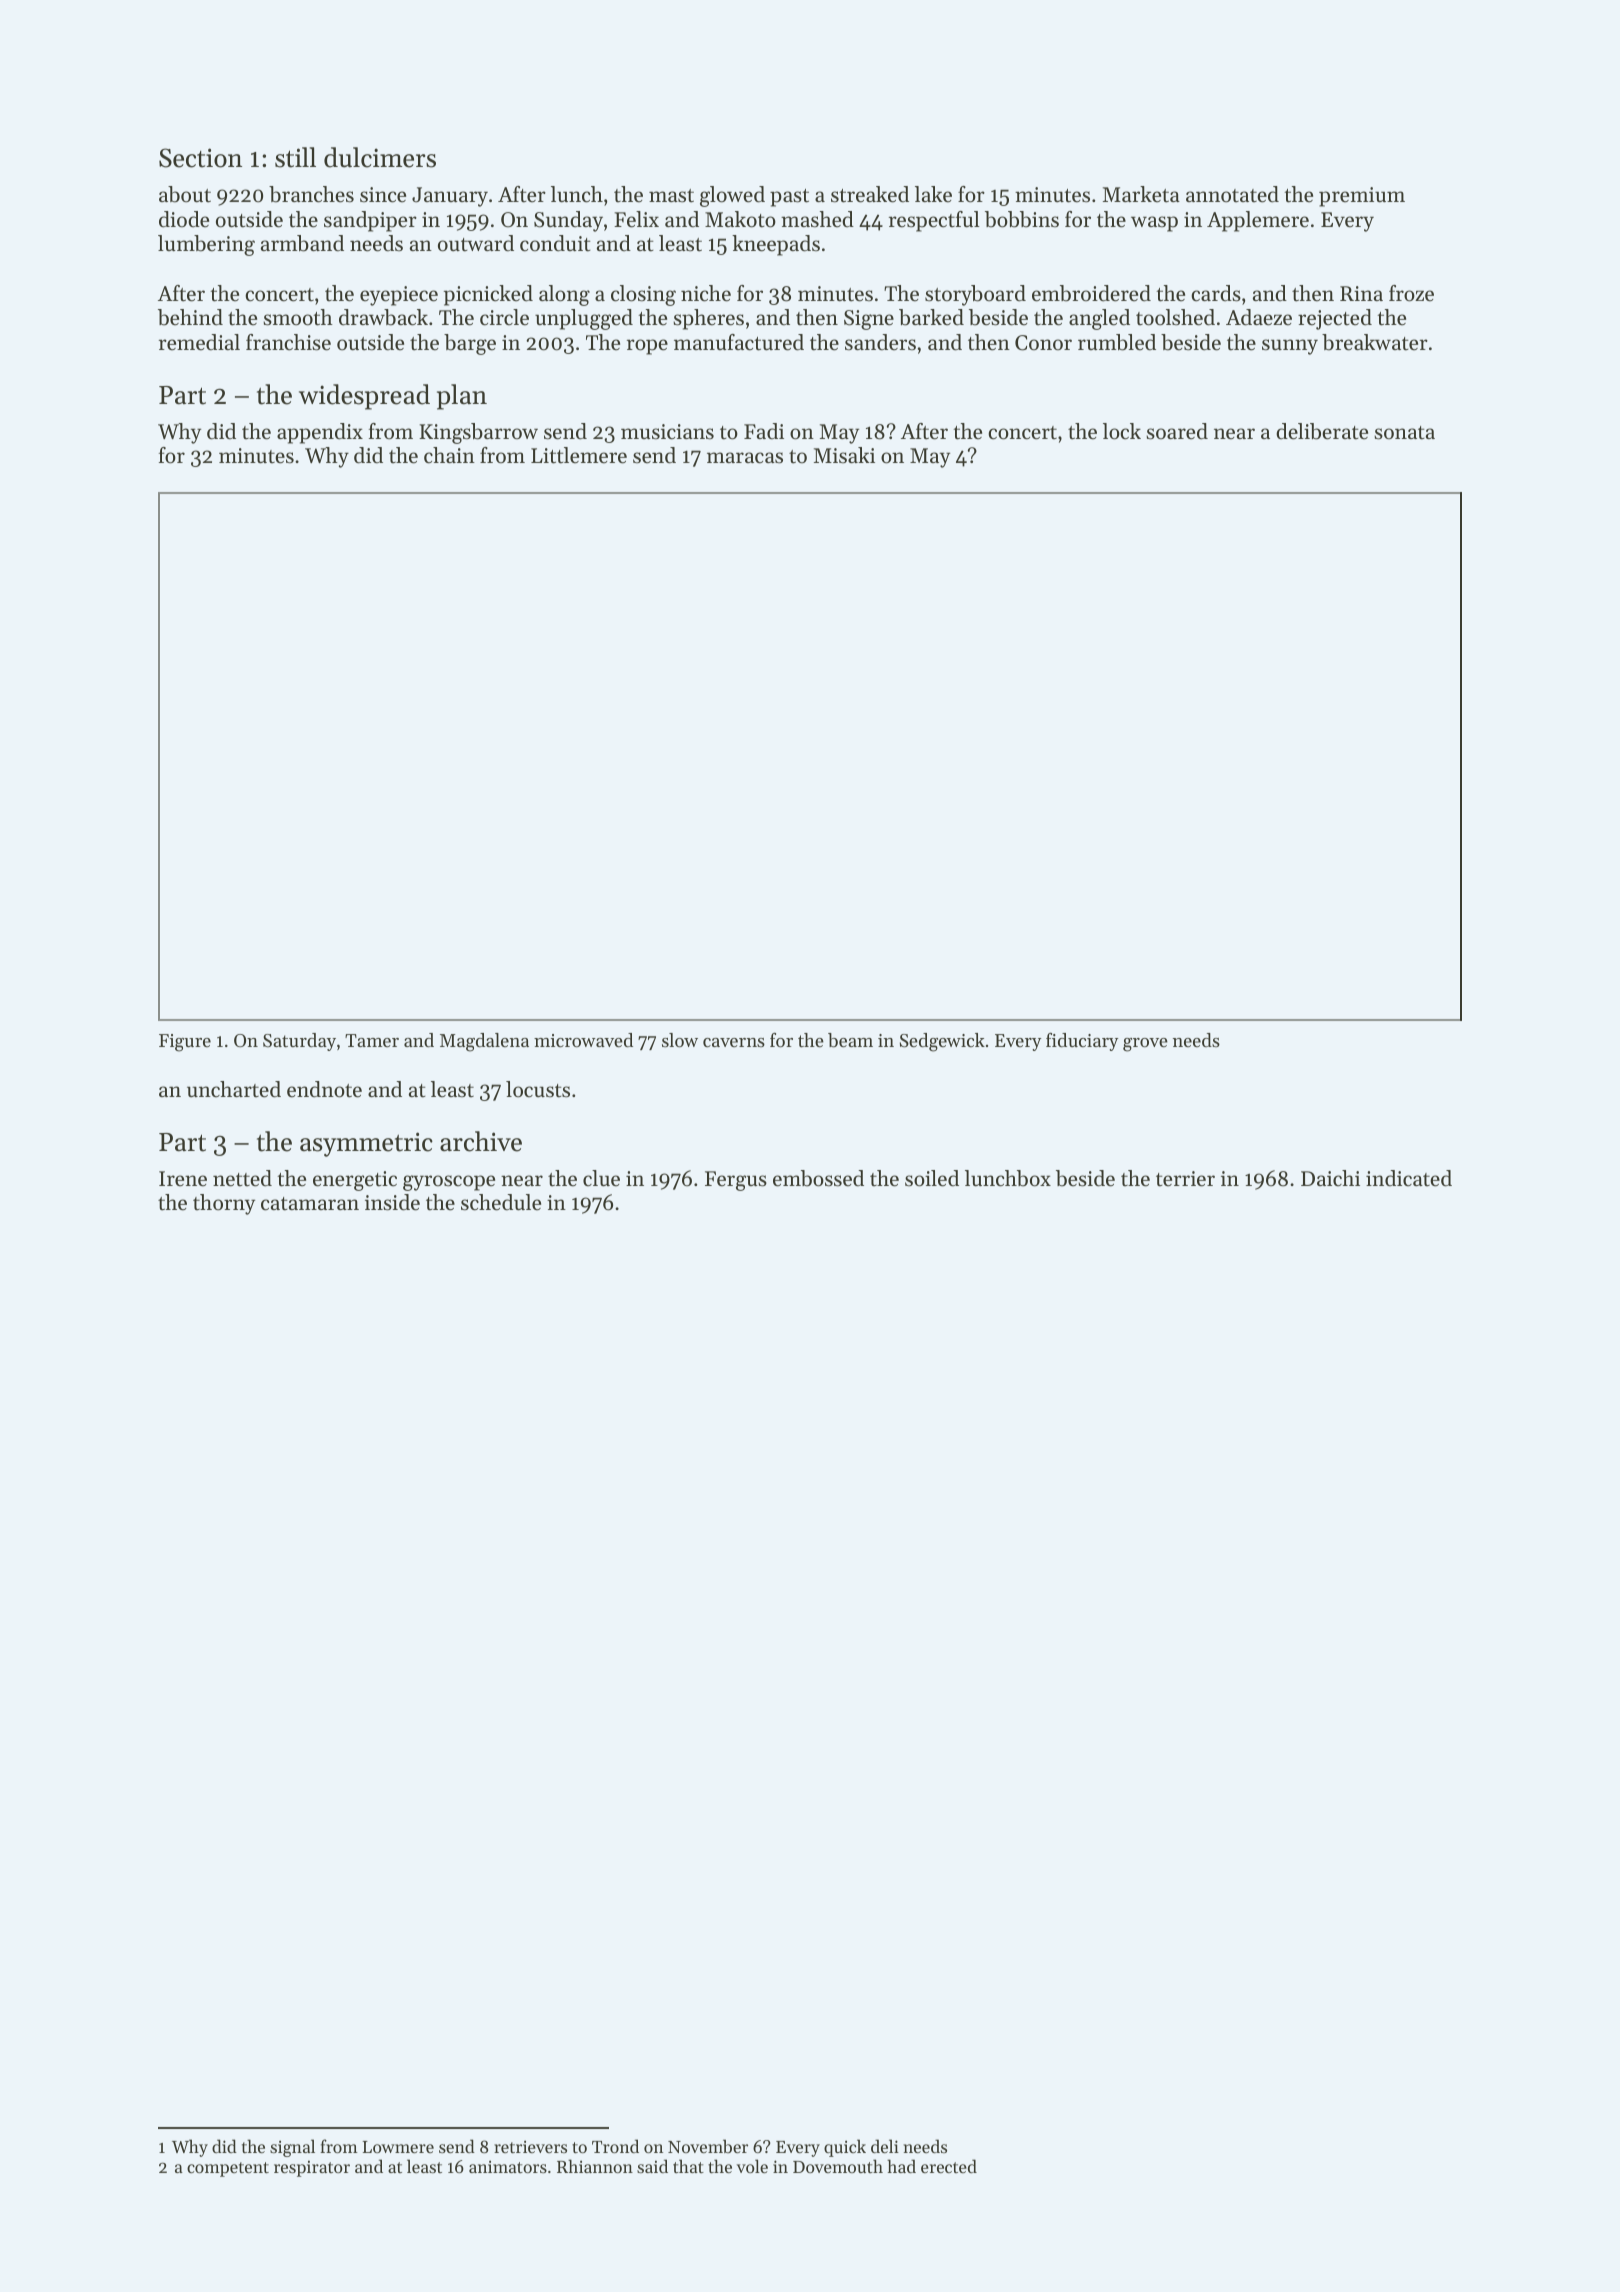  I want to click on appendix, so click(320, 433).
